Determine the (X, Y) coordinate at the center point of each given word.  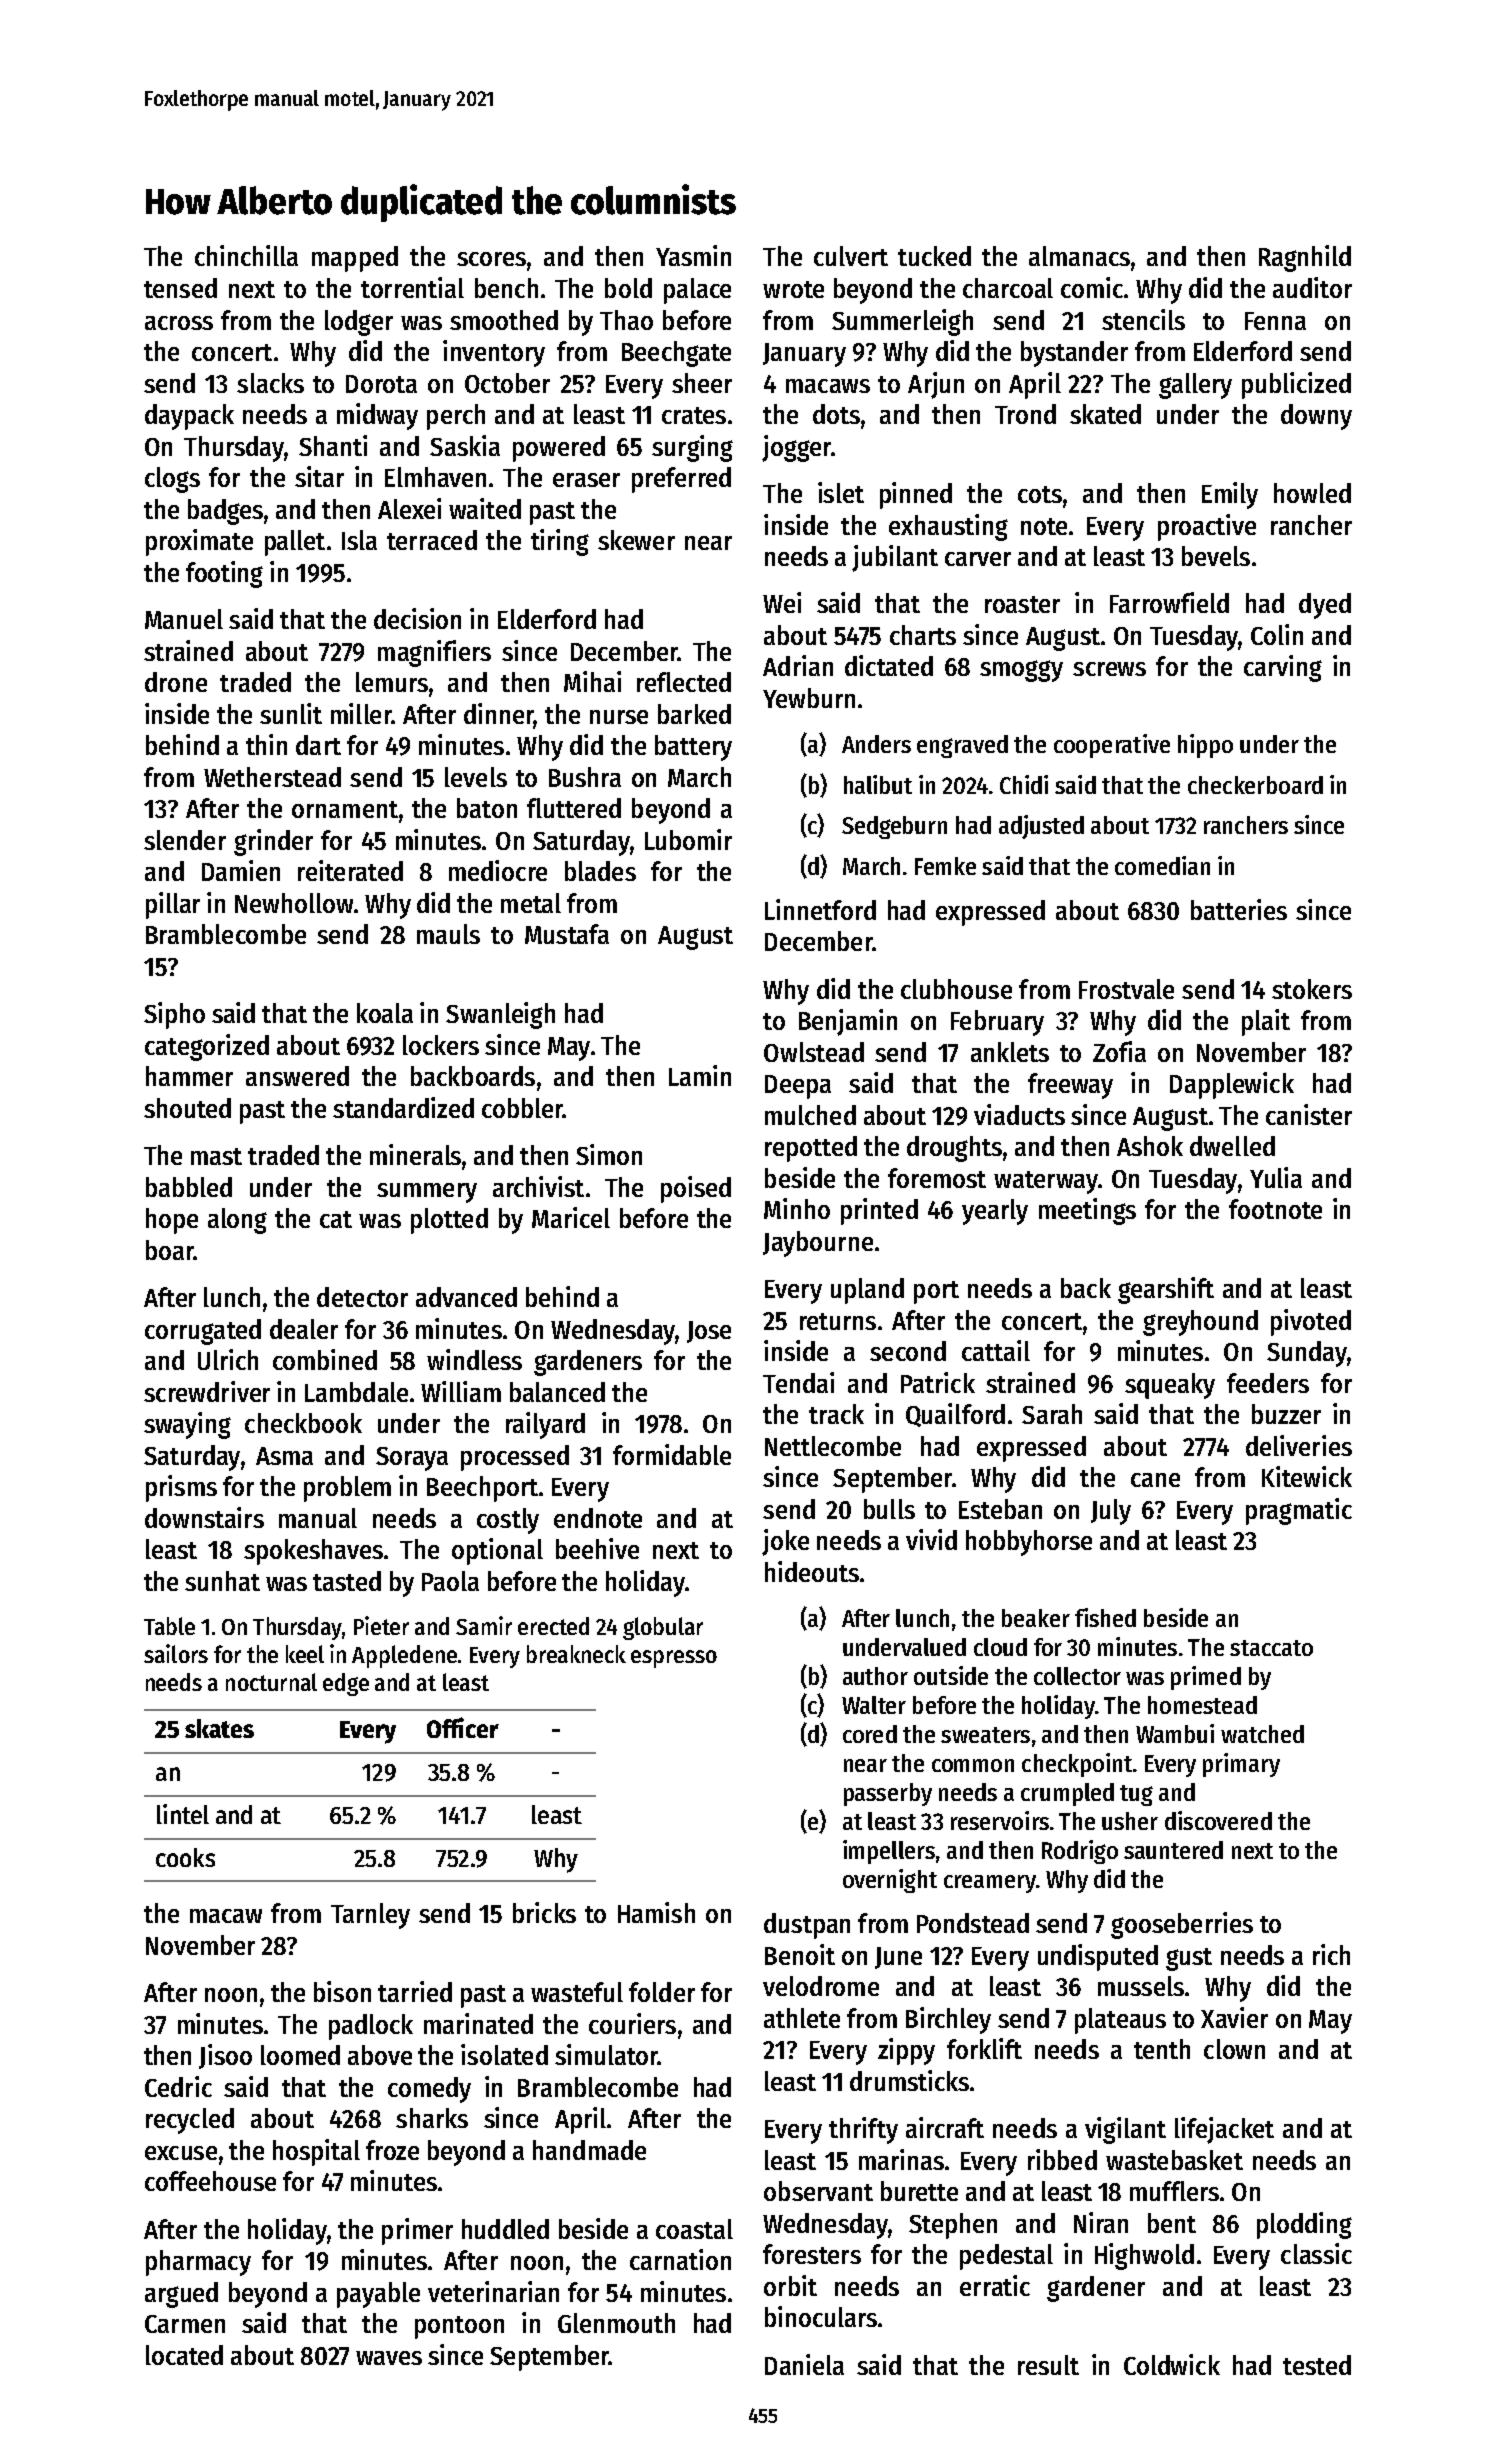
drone (176, 682)
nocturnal (271, 1682)
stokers (1312, 989)
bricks (544, 1912)
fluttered (574, 808)
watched (1262, 1734)
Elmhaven (435, 477)
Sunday (1307, 1354)
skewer (636, 540)
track (836, 1414)
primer (417, 2231)
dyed (1325, 606)
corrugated (203, 1332)
